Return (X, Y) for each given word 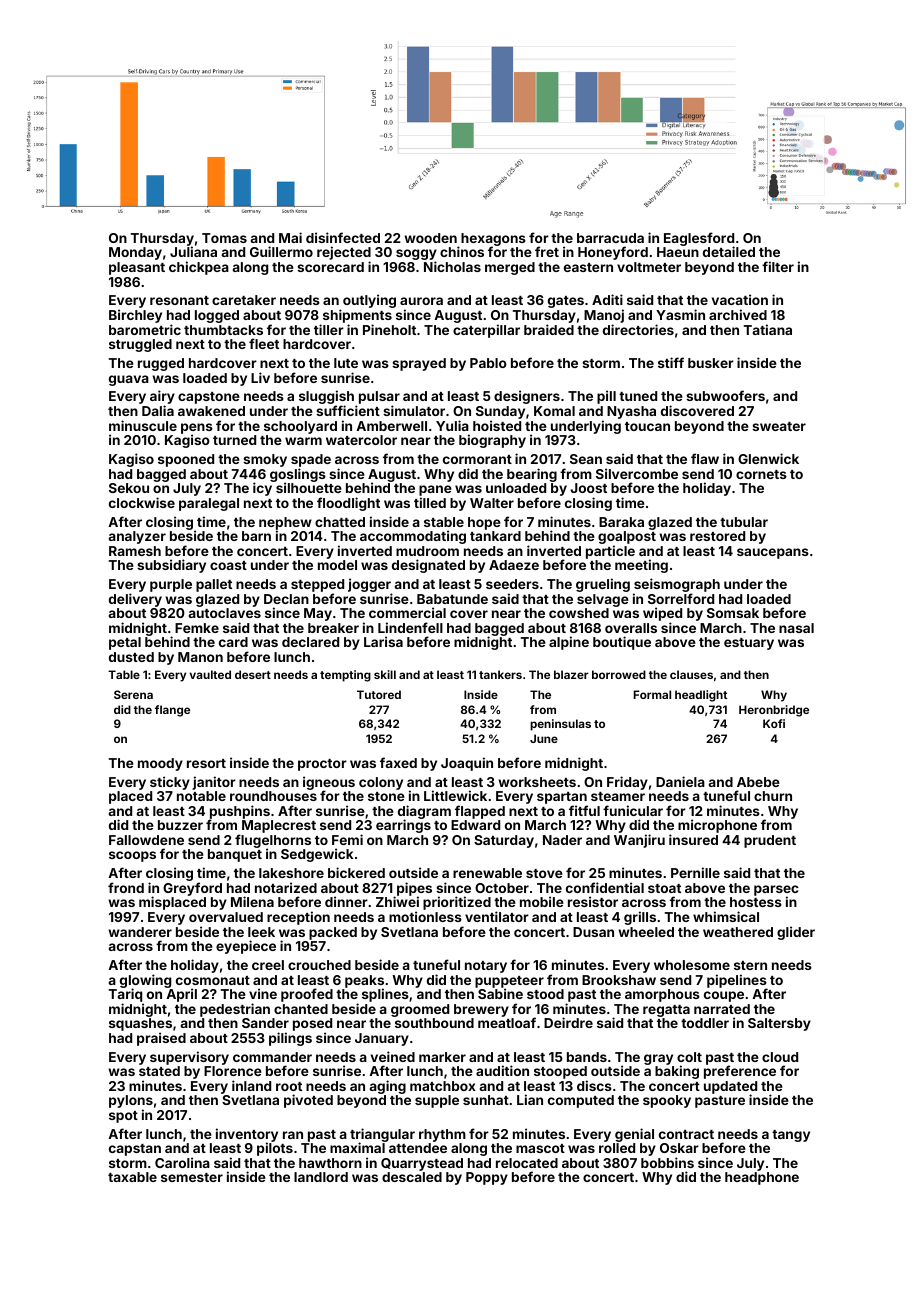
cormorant (477, 459)
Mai (290, 237)
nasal (796, 628)
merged (510, 268)
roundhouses (273, 796)
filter (778, 266)
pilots (275, 1149)
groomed (420, 1010)
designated (428, 566)
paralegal (209, 504)
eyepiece (246, 947)
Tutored (379, 694)
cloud (780, 1057)
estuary (749, 644)
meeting (641, 566)
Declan (286, 599)
